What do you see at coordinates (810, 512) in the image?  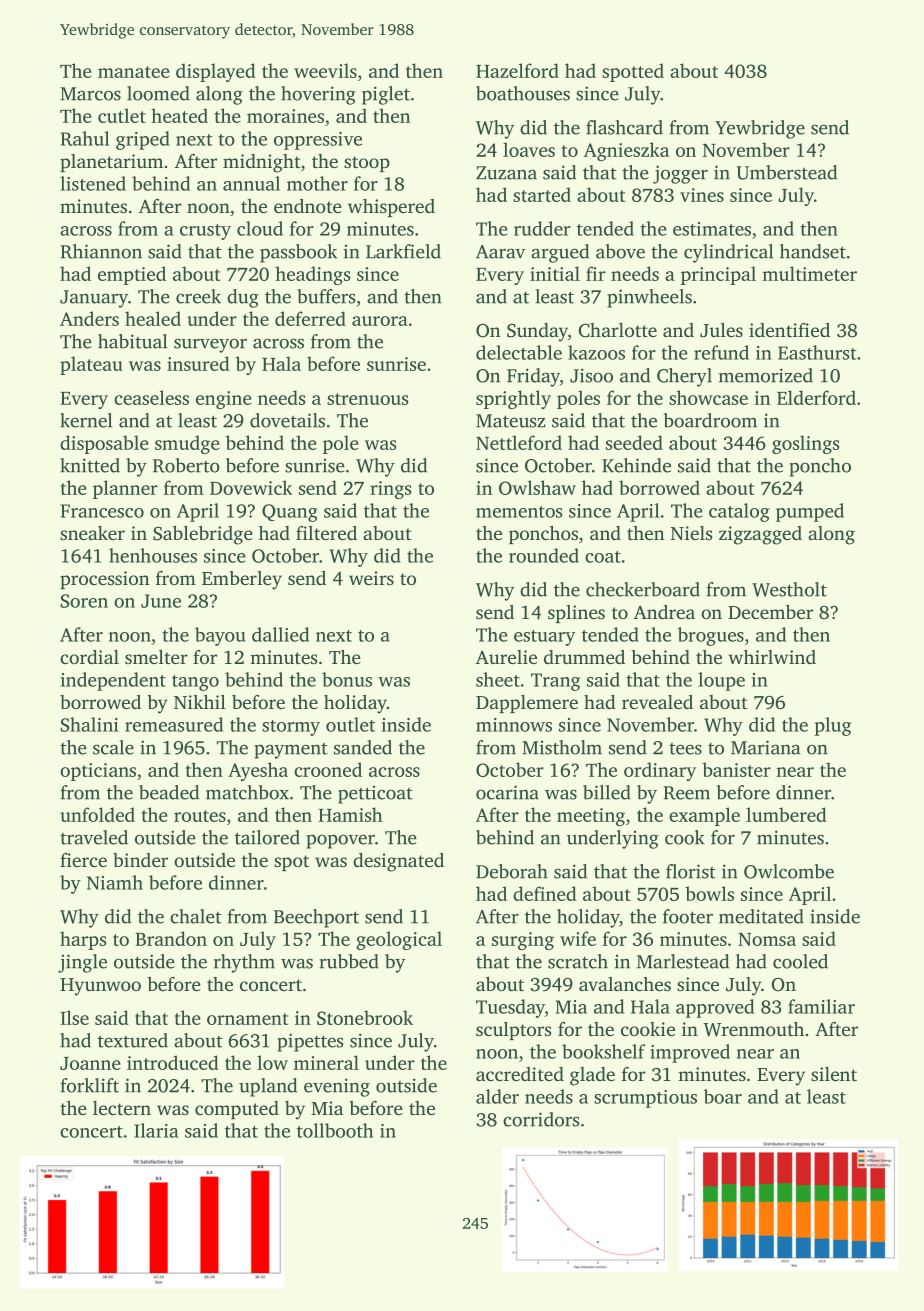 I see `pumped` at bounding box center [810, 512].
